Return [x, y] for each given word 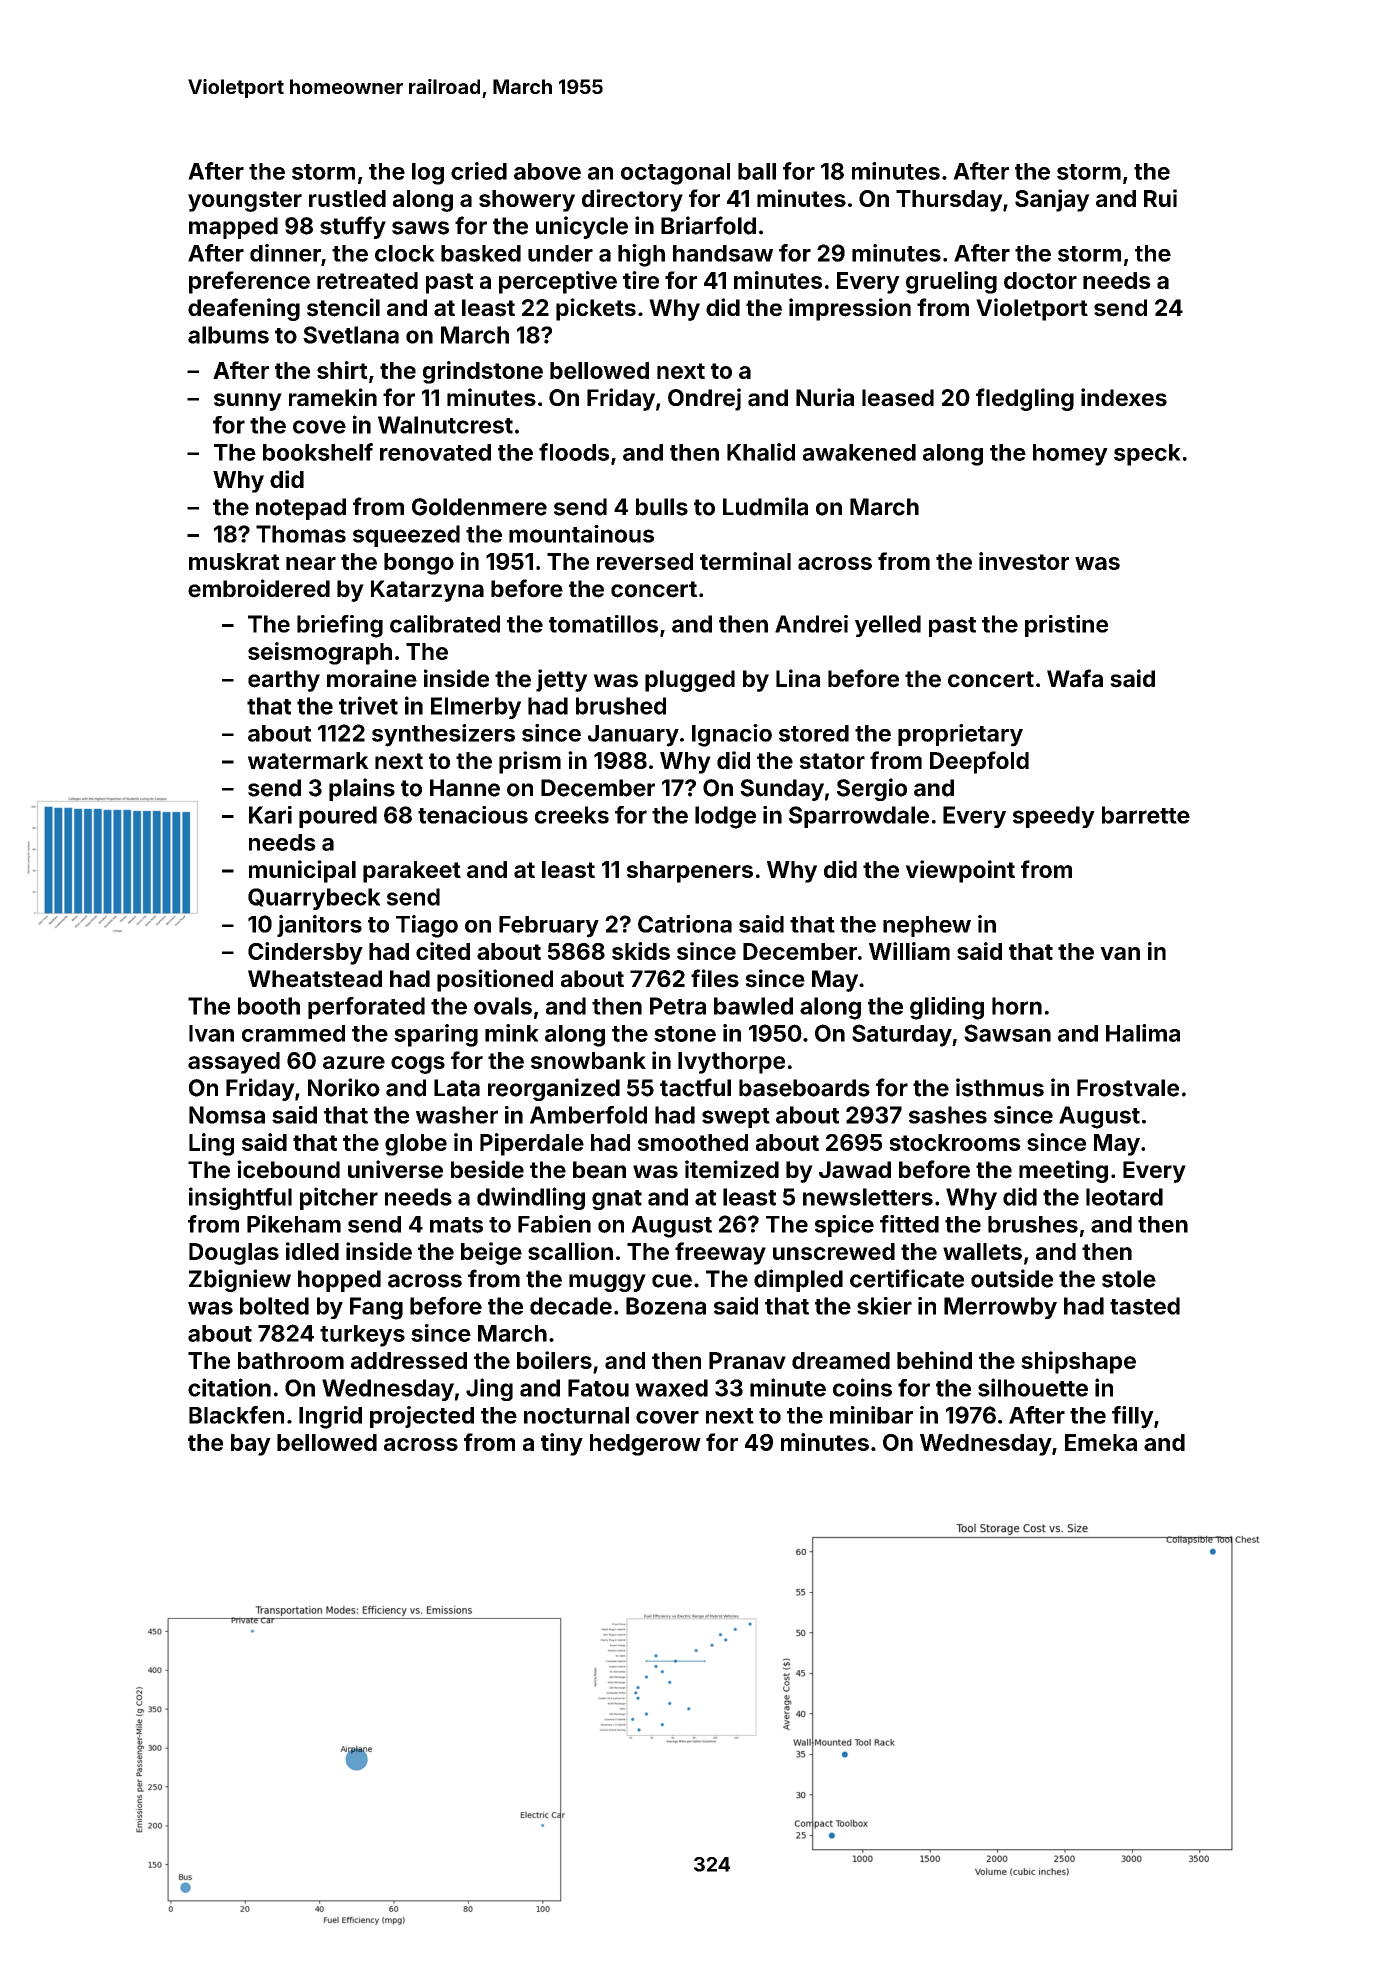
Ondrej [704, 399]
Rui [1160, 198]
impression [850, 309]
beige [491, 1253]
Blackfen [236, 1415]
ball [757, 171]
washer [457, 1115]
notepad [301, 509]
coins [862, 1387]
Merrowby [1000, 1308]
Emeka [1101, 1442]
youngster [245, 201]
